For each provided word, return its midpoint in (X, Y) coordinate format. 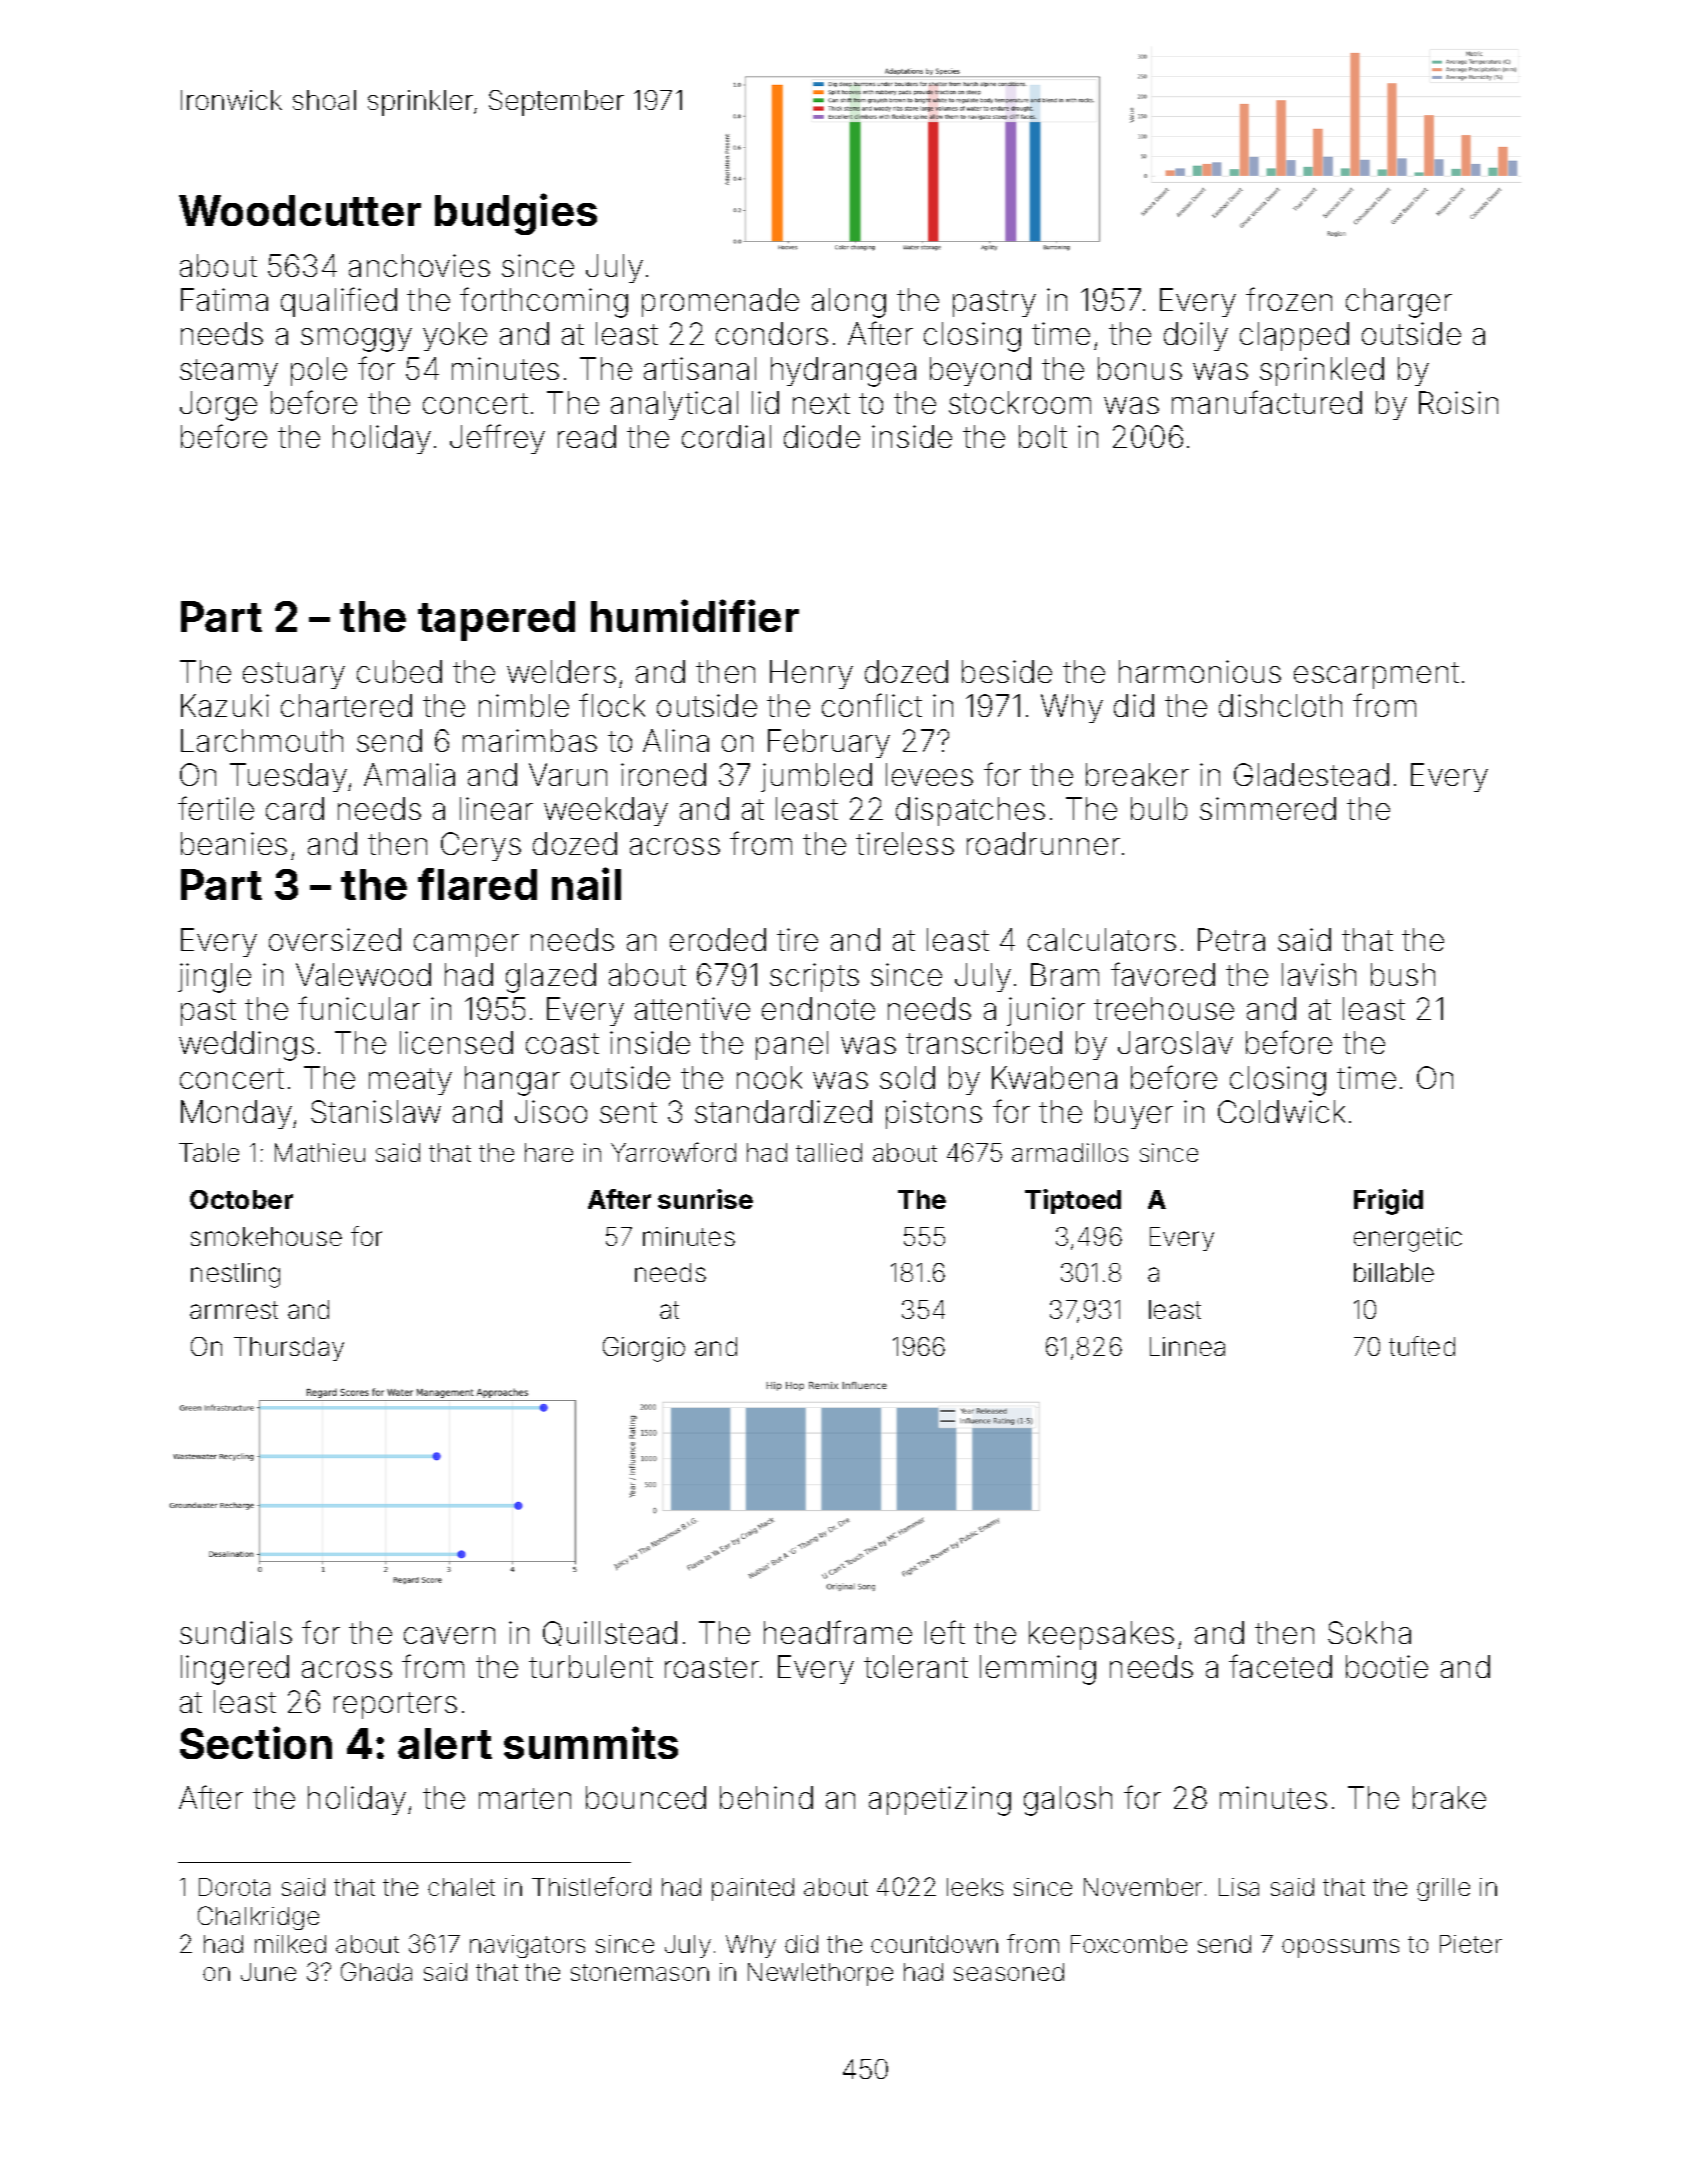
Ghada (376, 1971)
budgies (516, 214)
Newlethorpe (820, 1974)
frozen (1289, 299)
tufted (1422, 1346)
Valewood (363, 974)
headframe (838, 1632)
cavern (449, 1635)
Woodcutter (300, 210)
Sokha (1369, 1632)
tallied (829, 1152)
